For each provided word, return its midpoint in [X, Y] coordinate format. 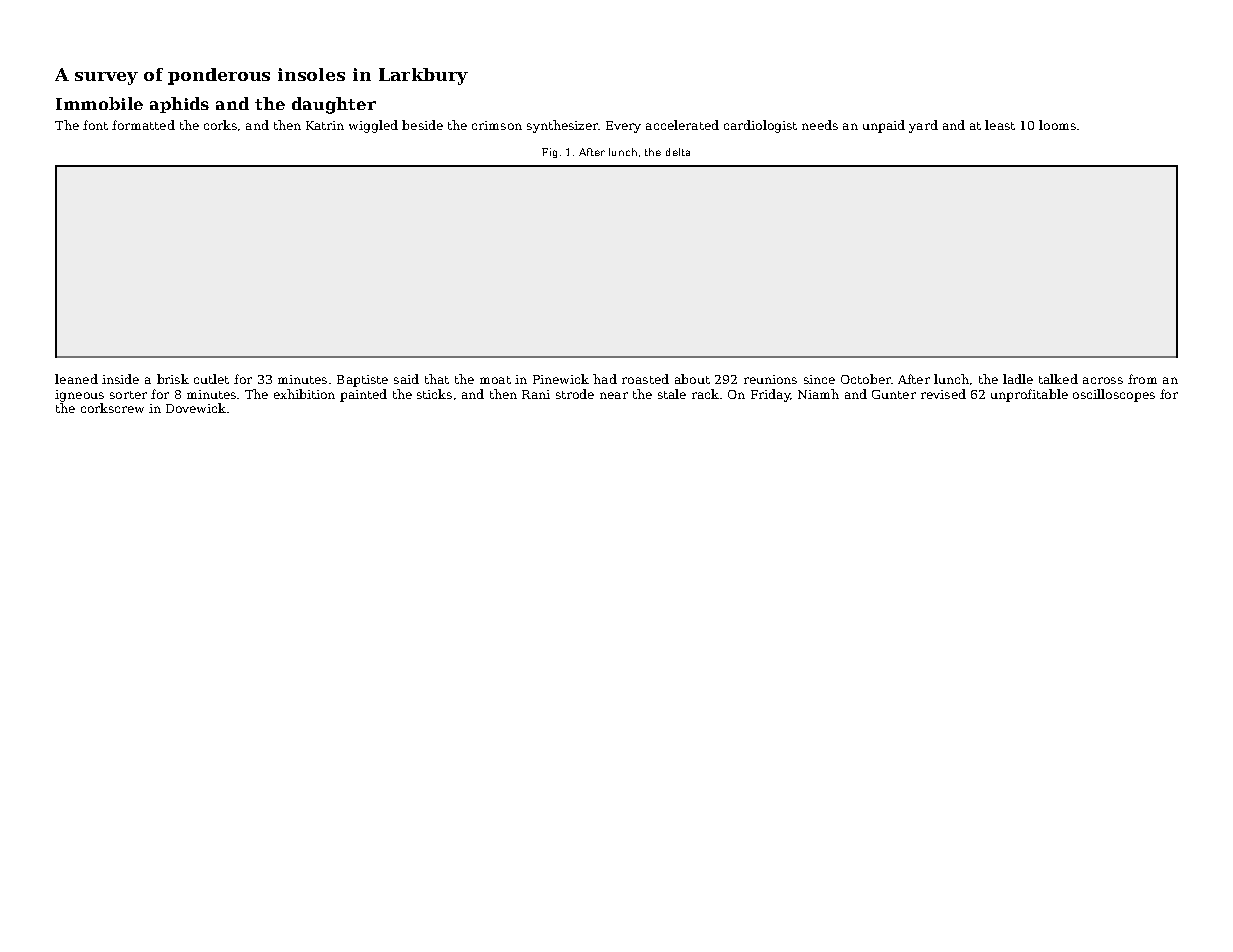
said [406, 379]
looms [1057, 125]
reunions [770, 379]
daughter [334, 105]
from [1142, 379]
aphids [179, 105]
